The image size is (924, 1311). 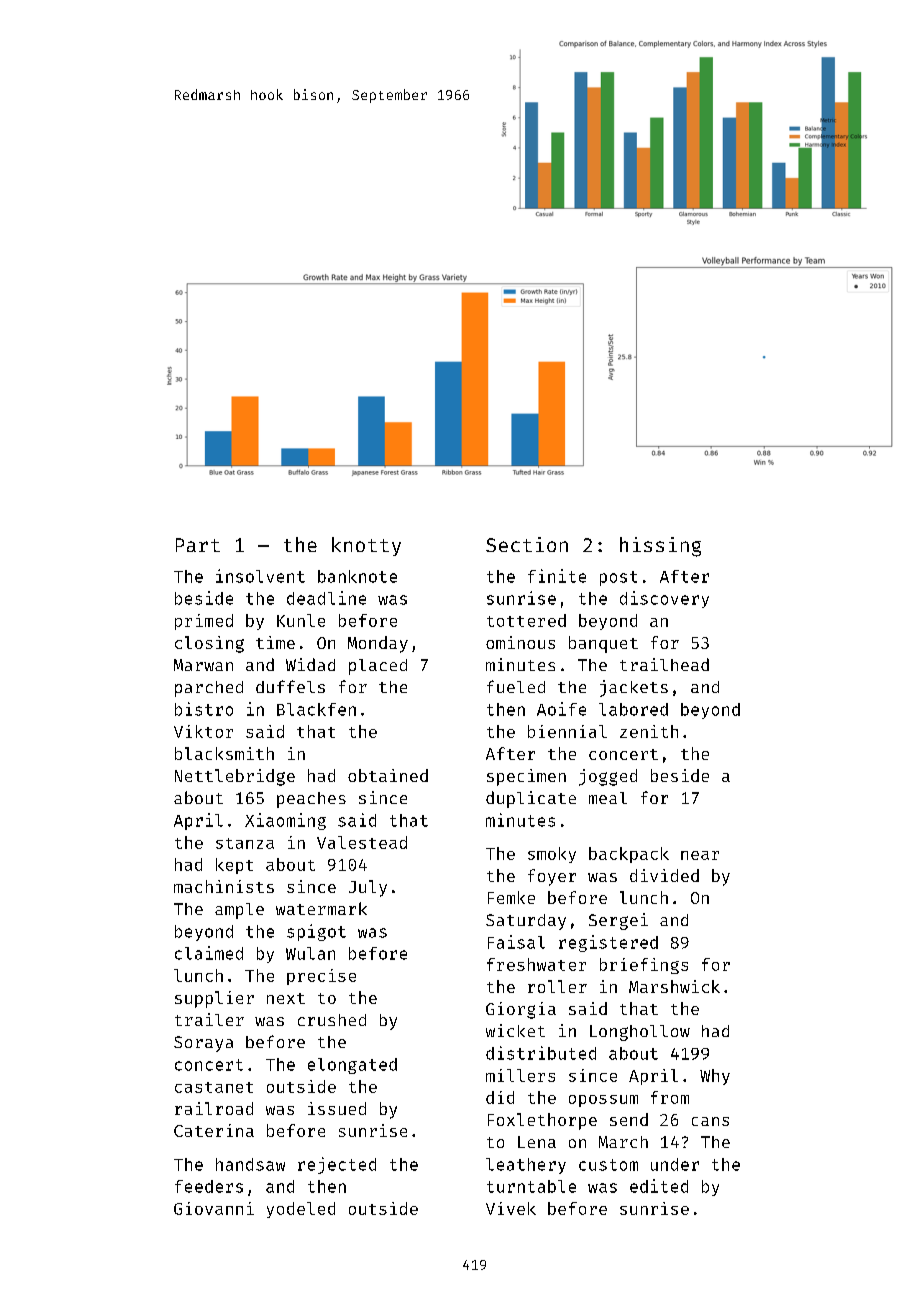 I want to click on tottered, so click(x=526, y=620).
